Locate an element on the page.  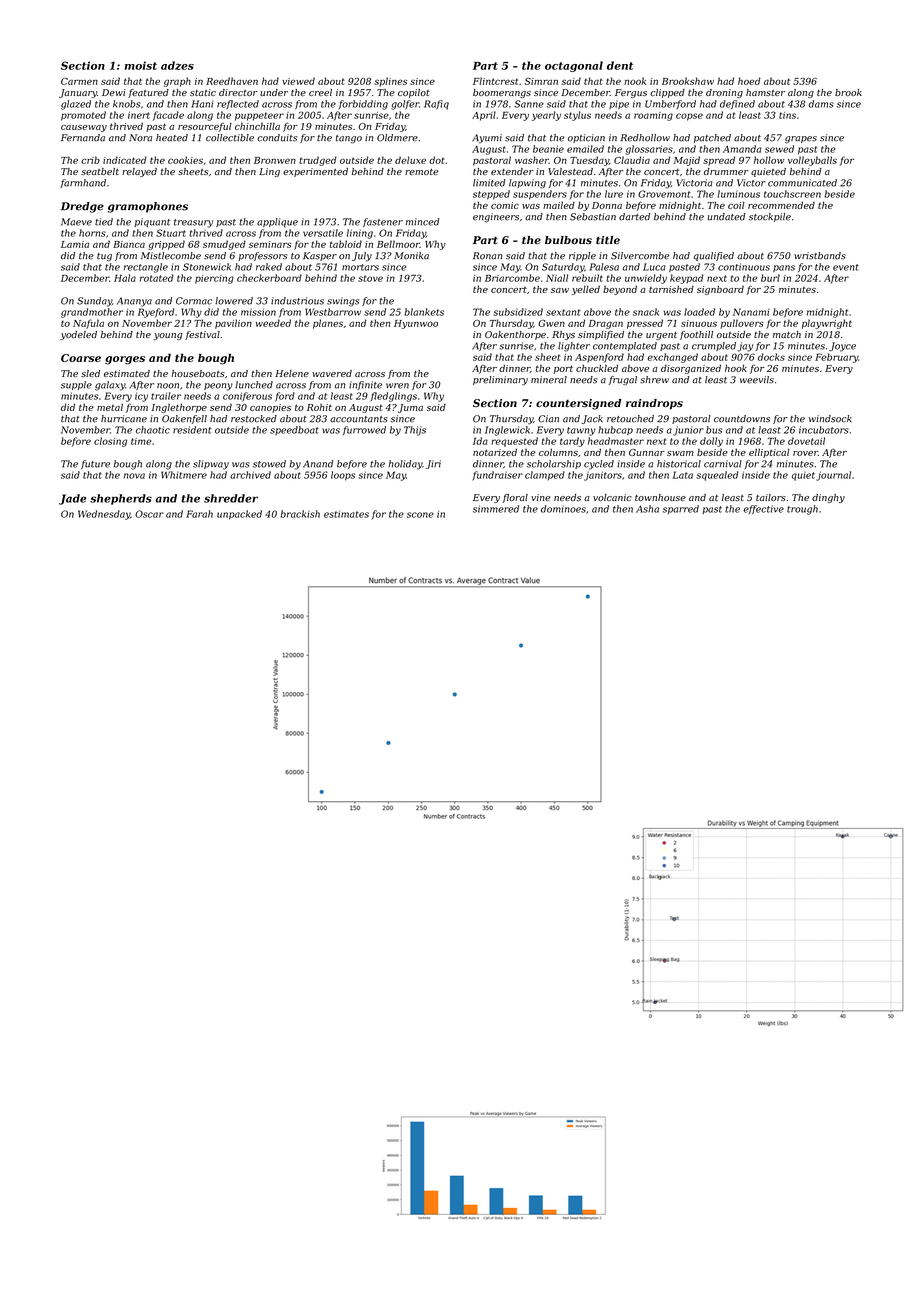
experimented is located at coordinates (315, 172).
